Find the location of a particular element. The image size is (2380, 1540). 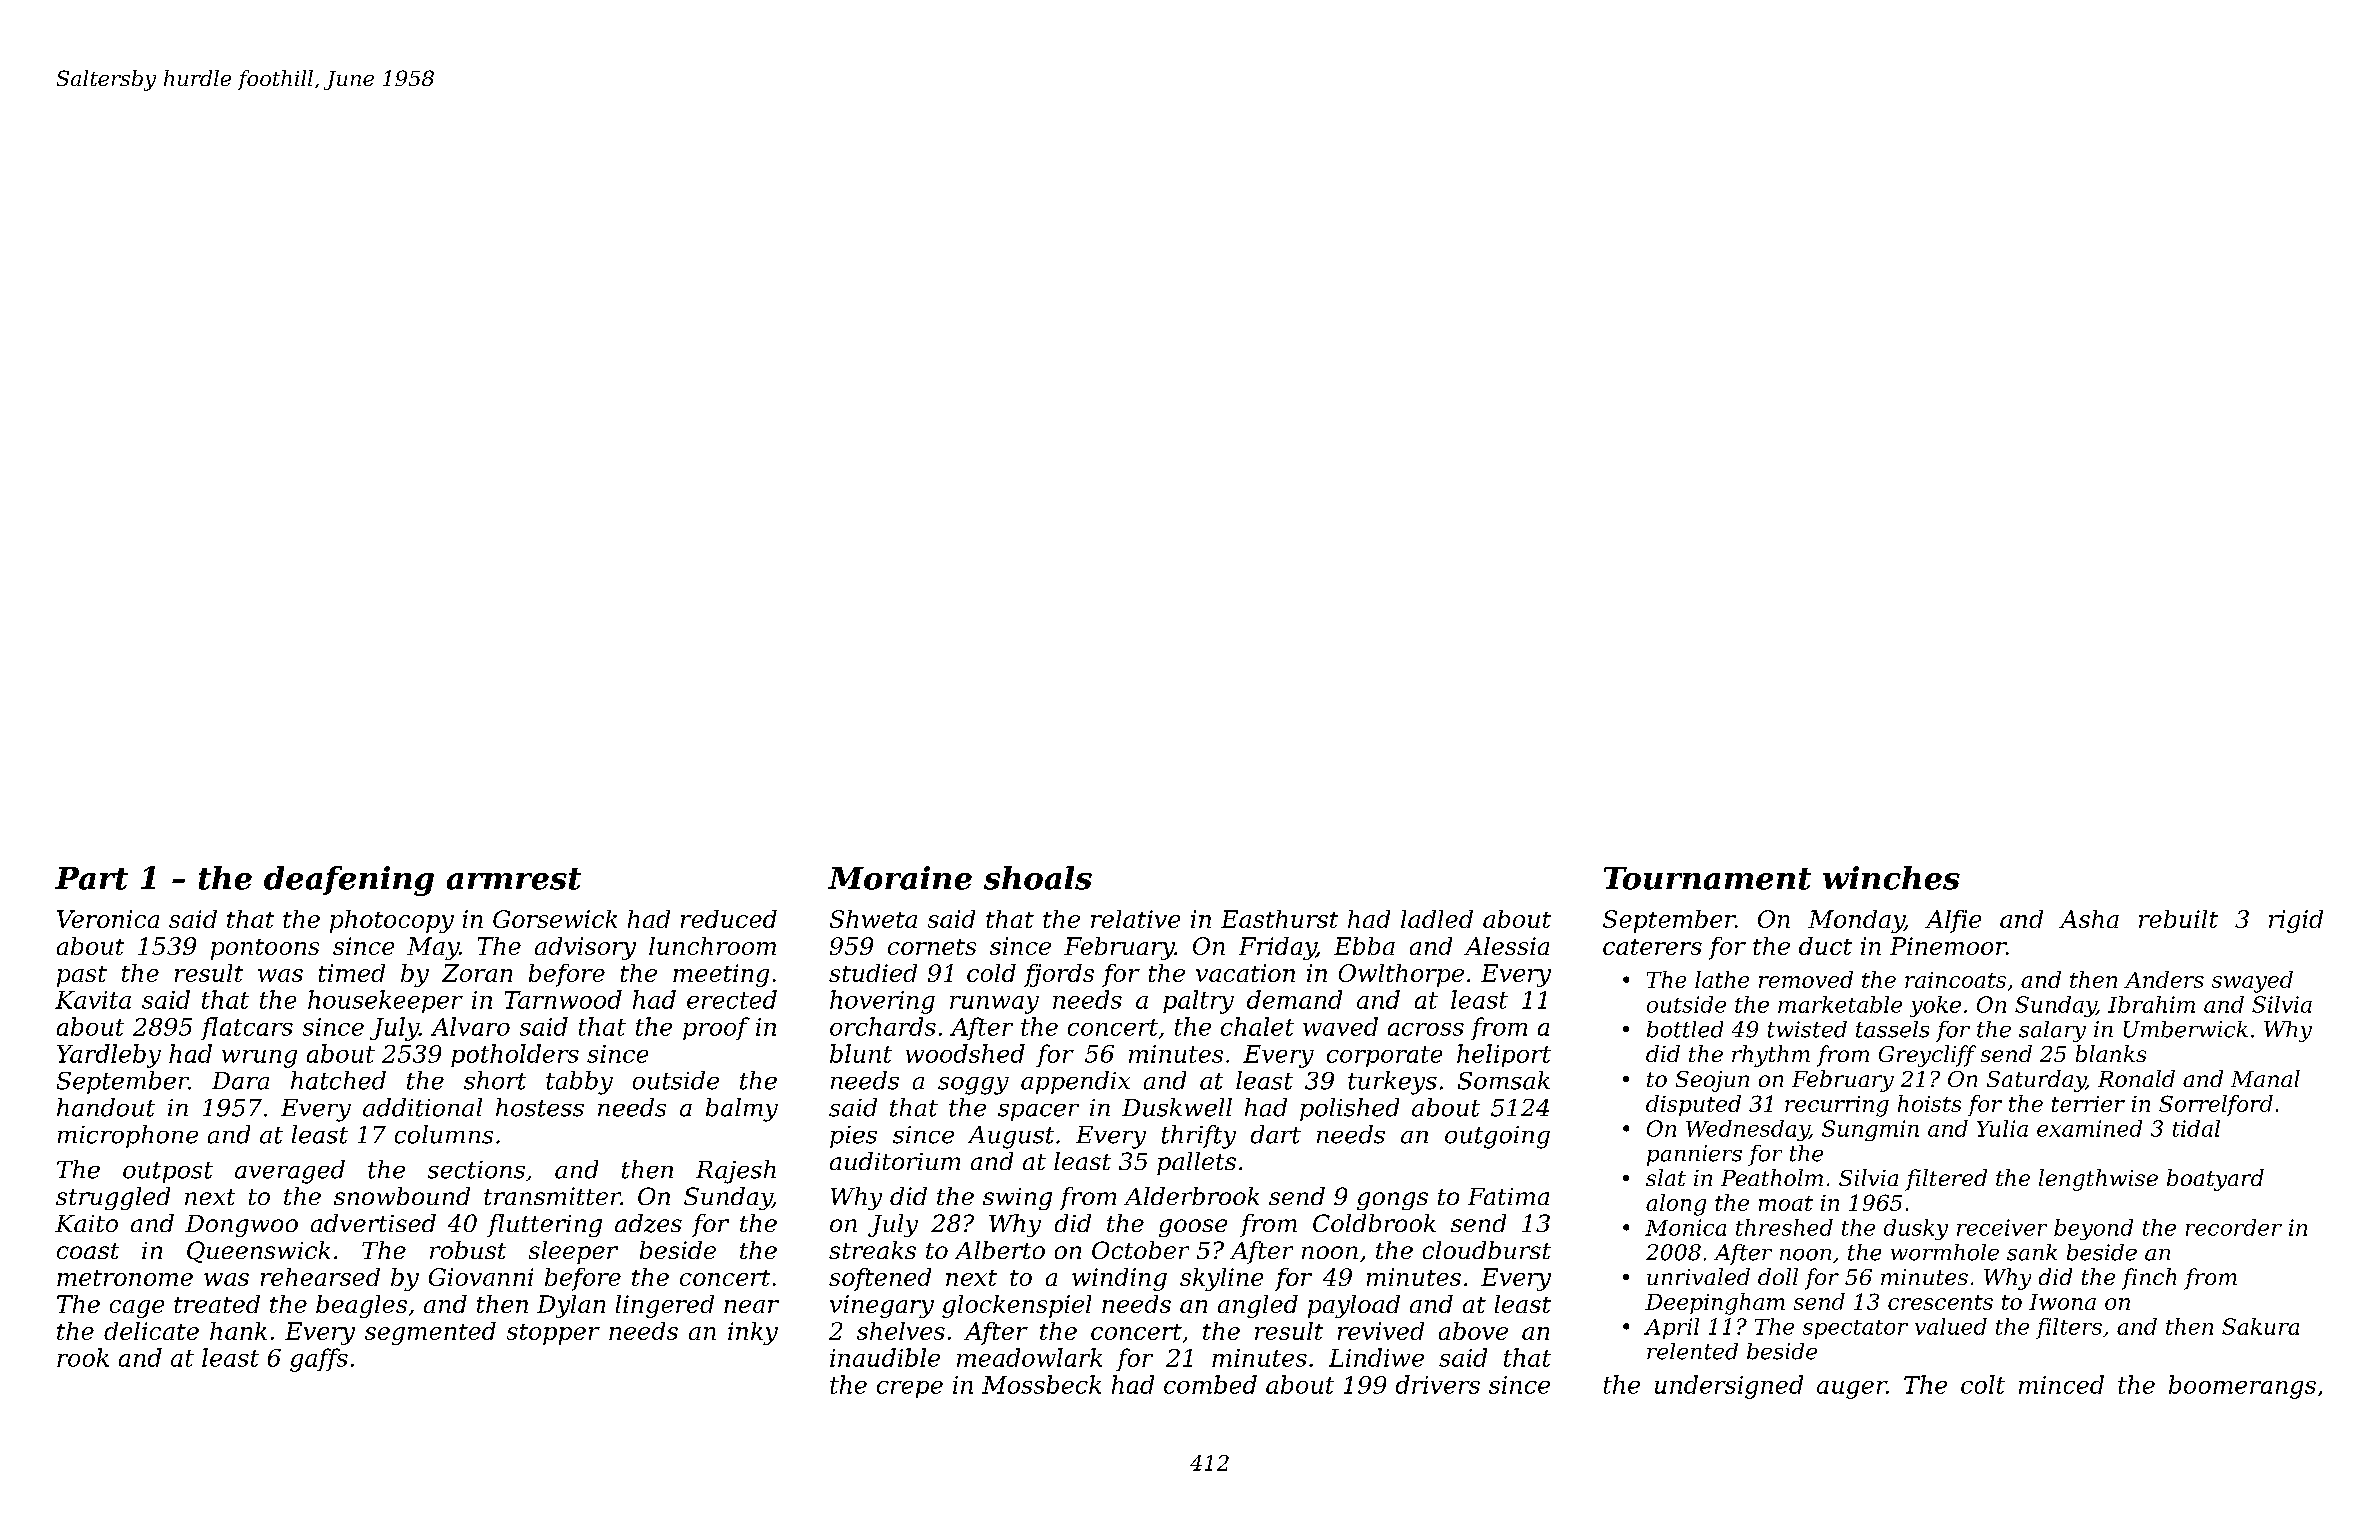

Asha is located at coordinates (2089, 919).
